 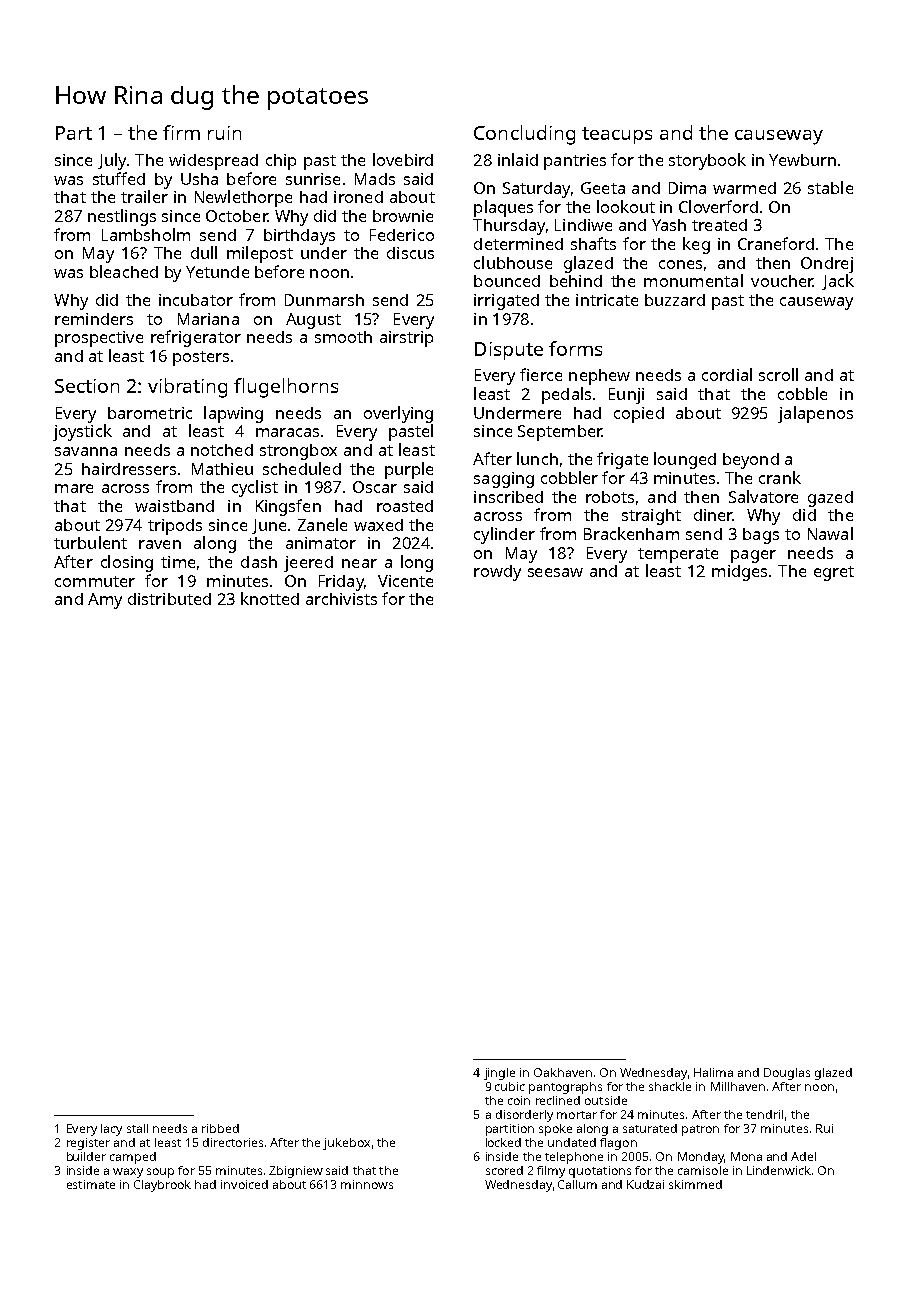 I want to click on distributed, so click(x=169, y=599).
